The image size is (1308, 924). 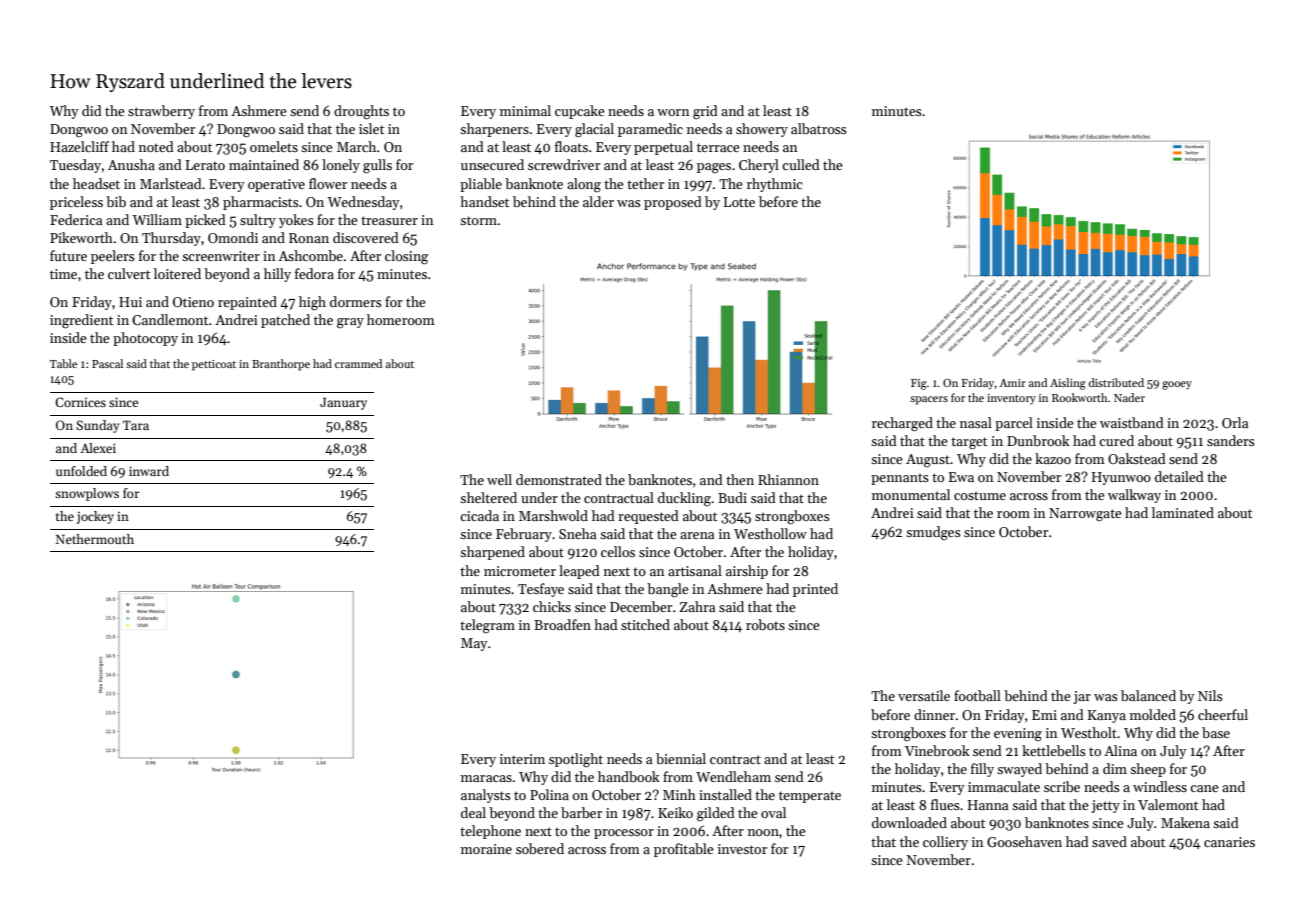 What do you see at coordinates (79, 146) in the image?
I see `Hazelcliff` at bounding box center [79, 146].
